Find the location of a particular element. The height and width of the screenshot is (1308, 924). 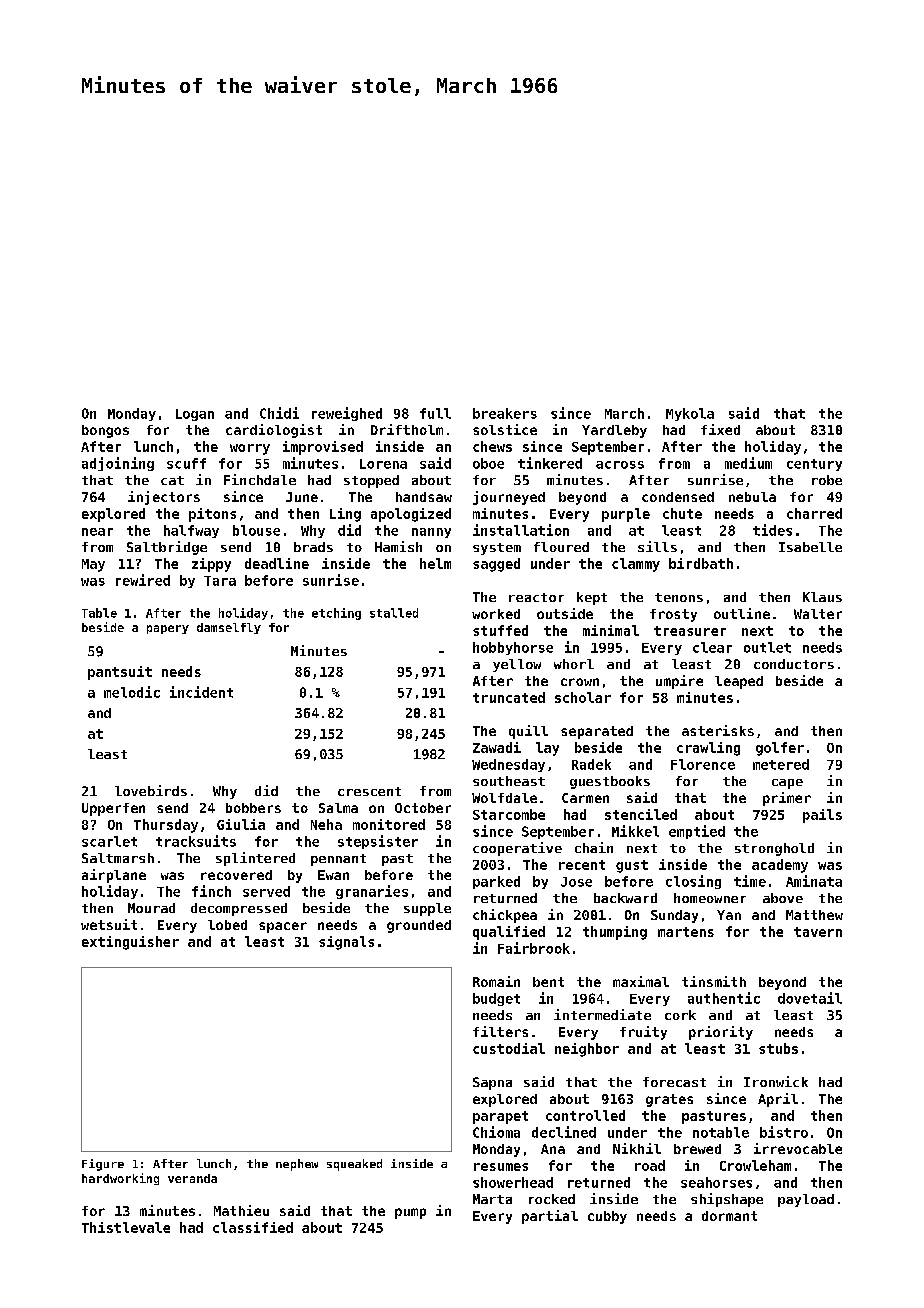

Figure is located at coordinates (103, 1165).
